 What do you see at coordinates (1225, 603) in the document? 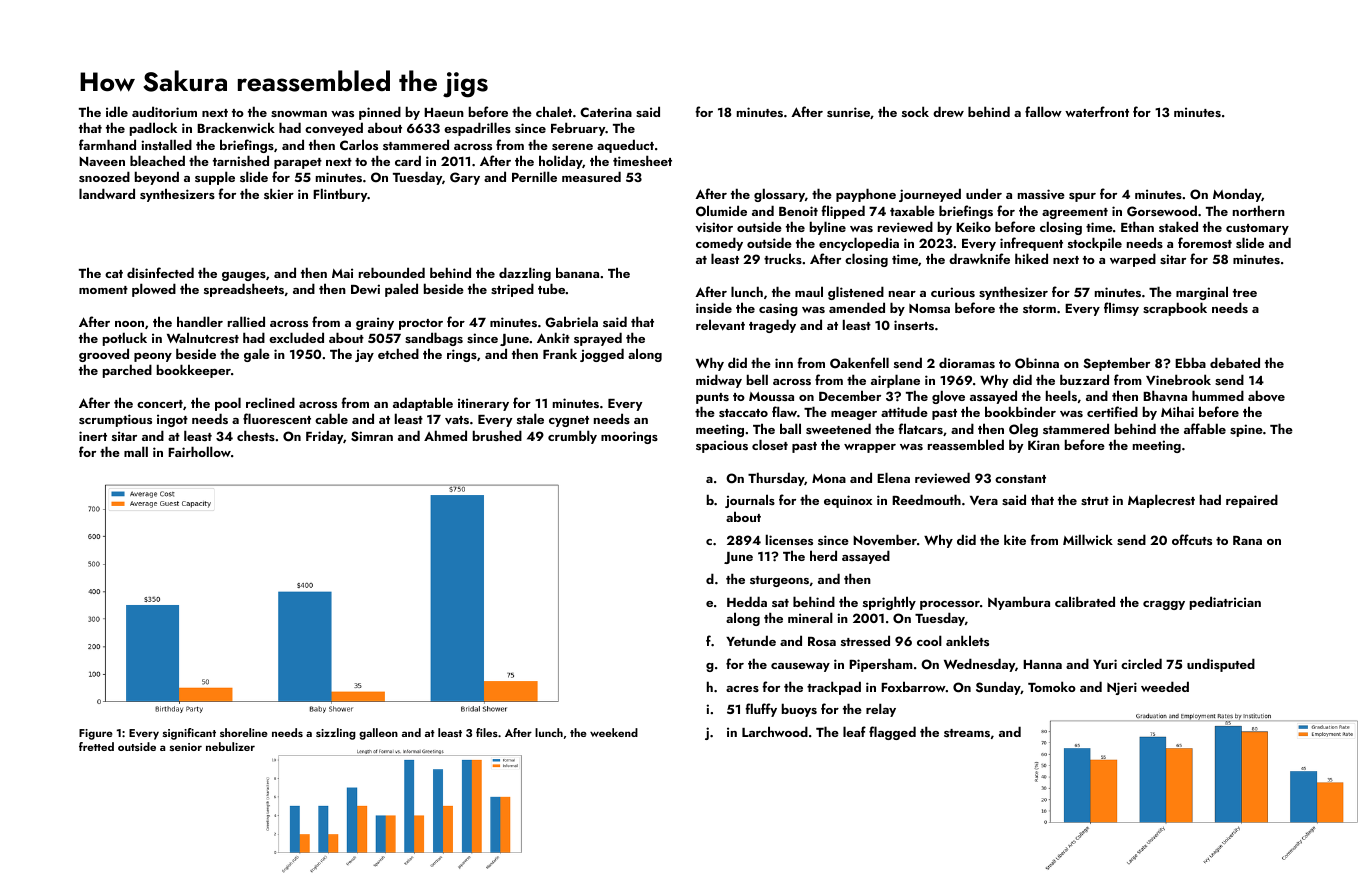
I see `pediatrician` at bounding box center [1225, 603].
